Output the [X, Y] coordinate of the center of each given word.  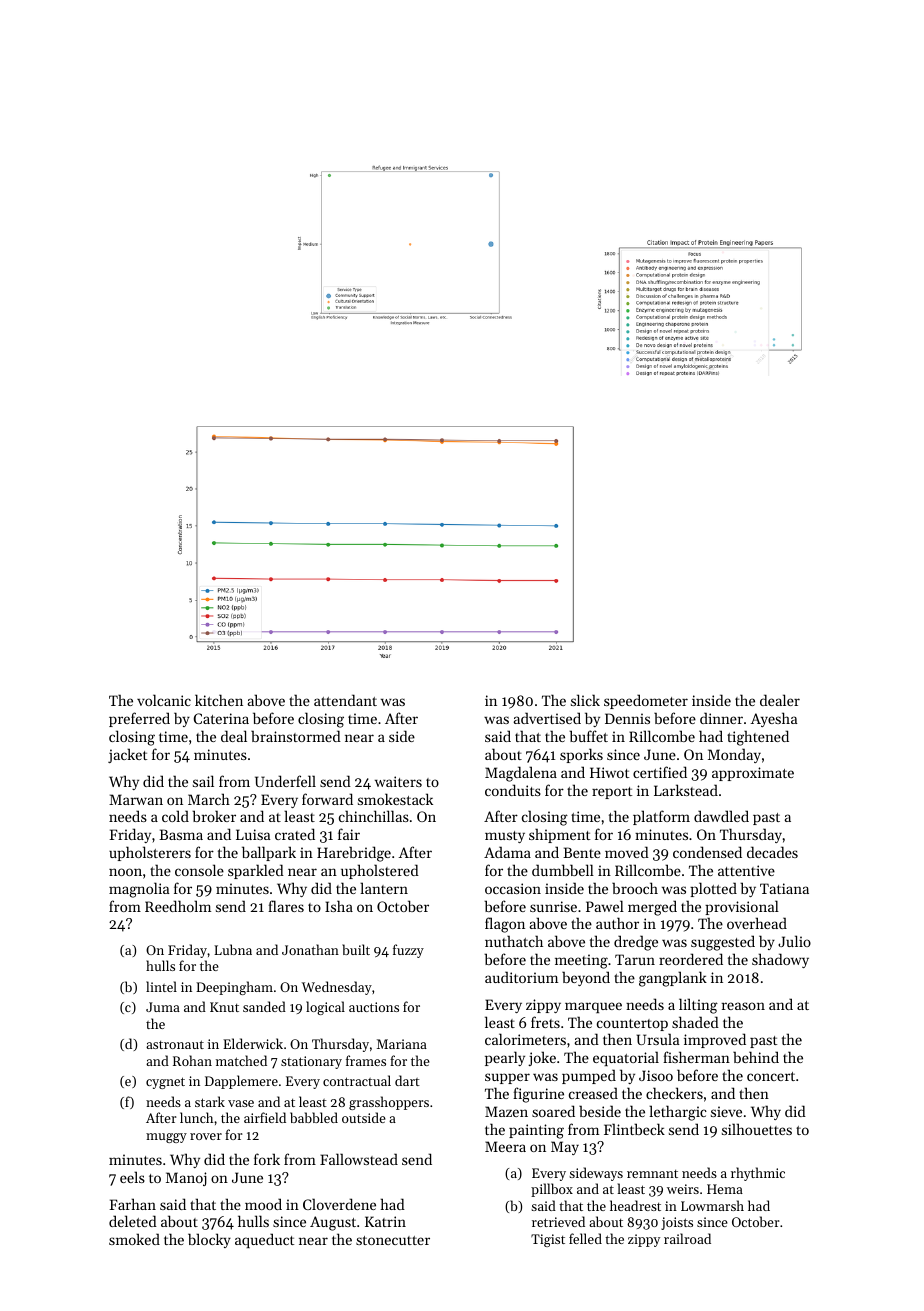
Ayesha [773, 719]
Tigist [548, 1240]
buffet [588, 736]
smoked [134, 1239]
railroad [687, 1238]
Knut [224, 1007]
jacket [127, 755]
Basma [181, 834]
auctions [374, 1007]
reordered [691, 959]
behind [756, 1057]
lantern [384, 888]
